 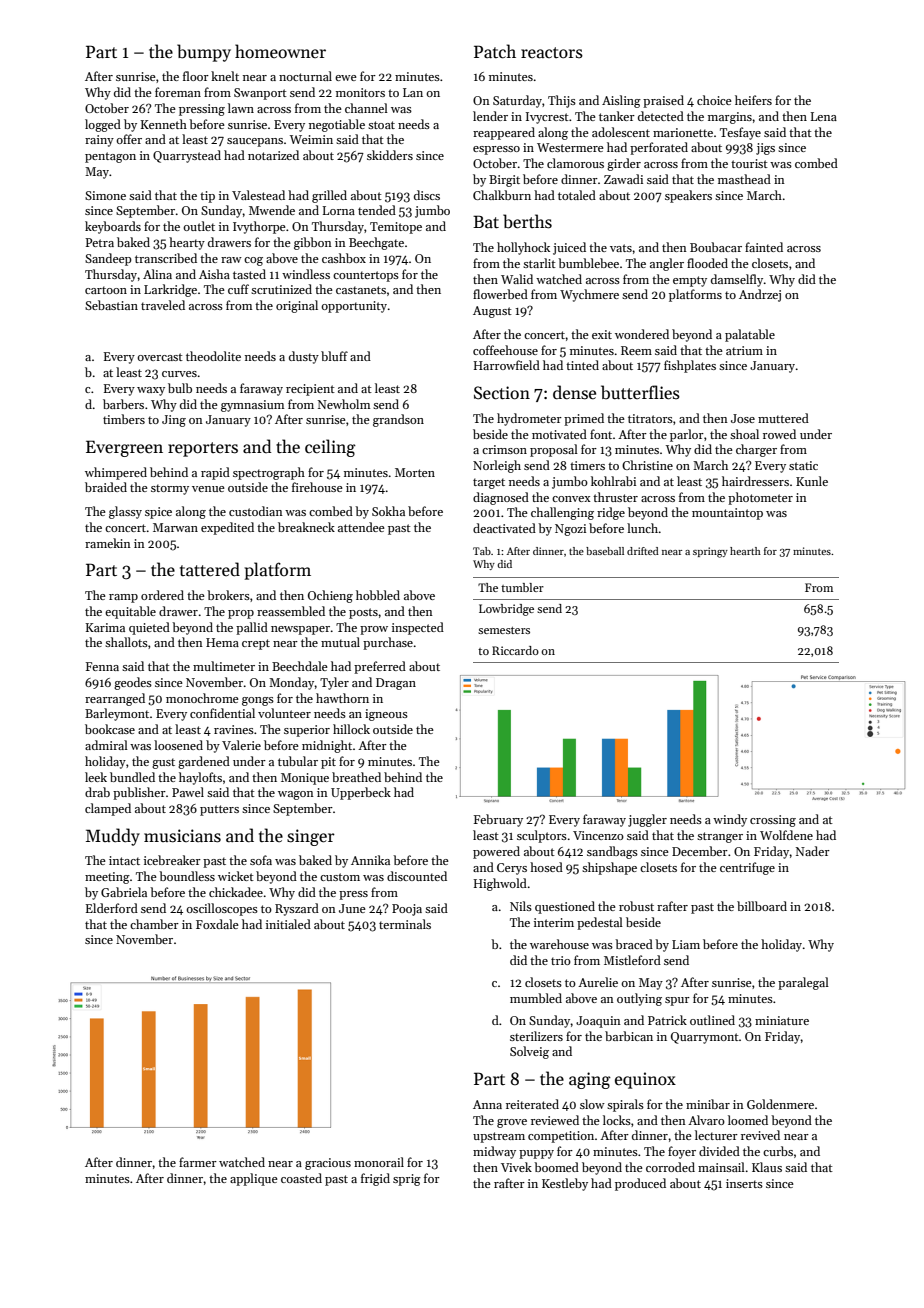 What do you see at coordinates (427, 195) in the screenshot?
I see `discs` at bounding box center [427, 195].
